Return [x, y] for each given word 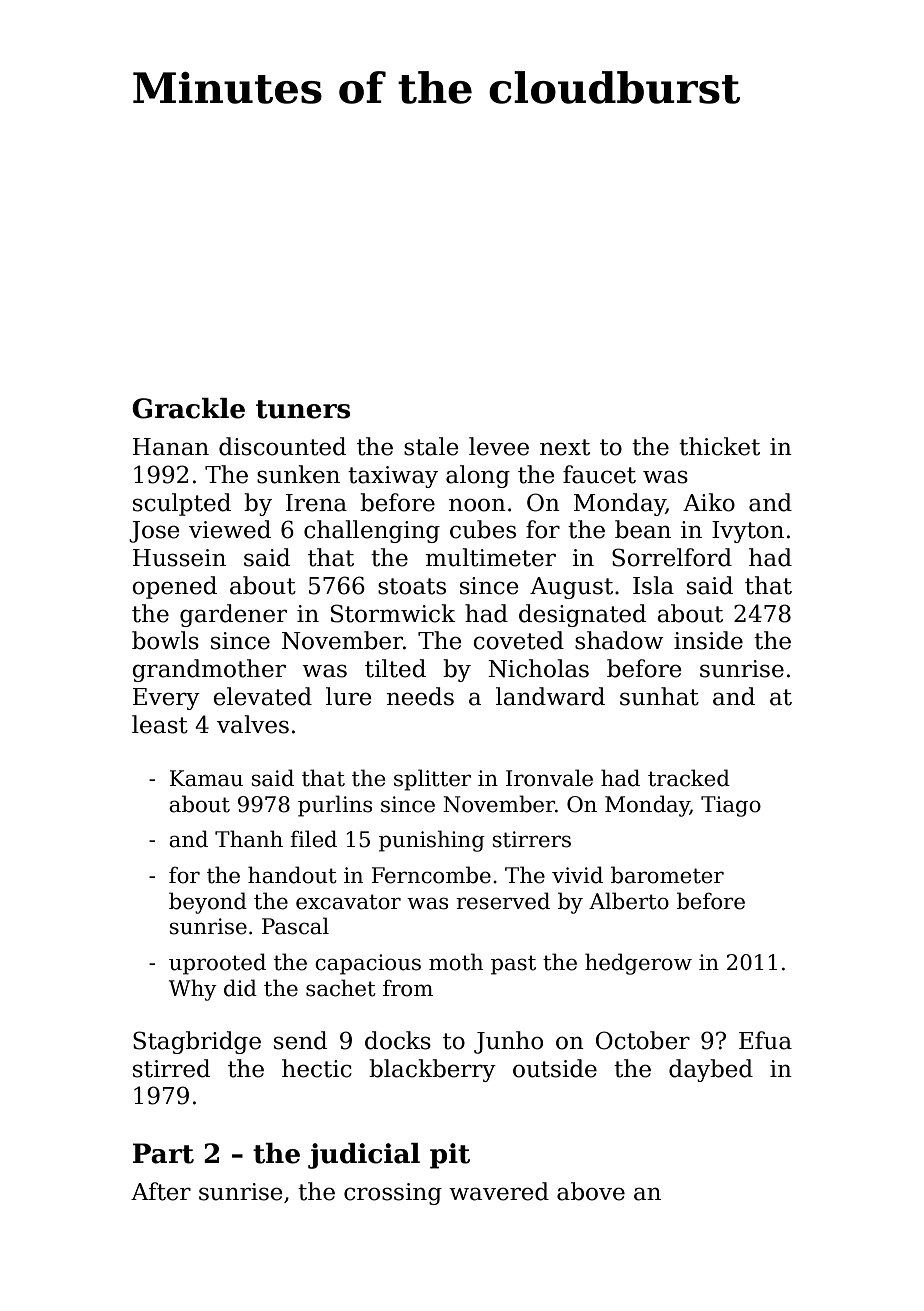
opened [174, 587]
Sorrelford [672, 557]
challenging [372, 531]
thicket [719, 446]
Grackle [188, 408]
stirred [171, 1068]
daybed [711, 1070]
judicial [364, 1156]
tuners [303, 409]
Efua [765, 1040]
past [513, 965]
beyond [208, 903]
